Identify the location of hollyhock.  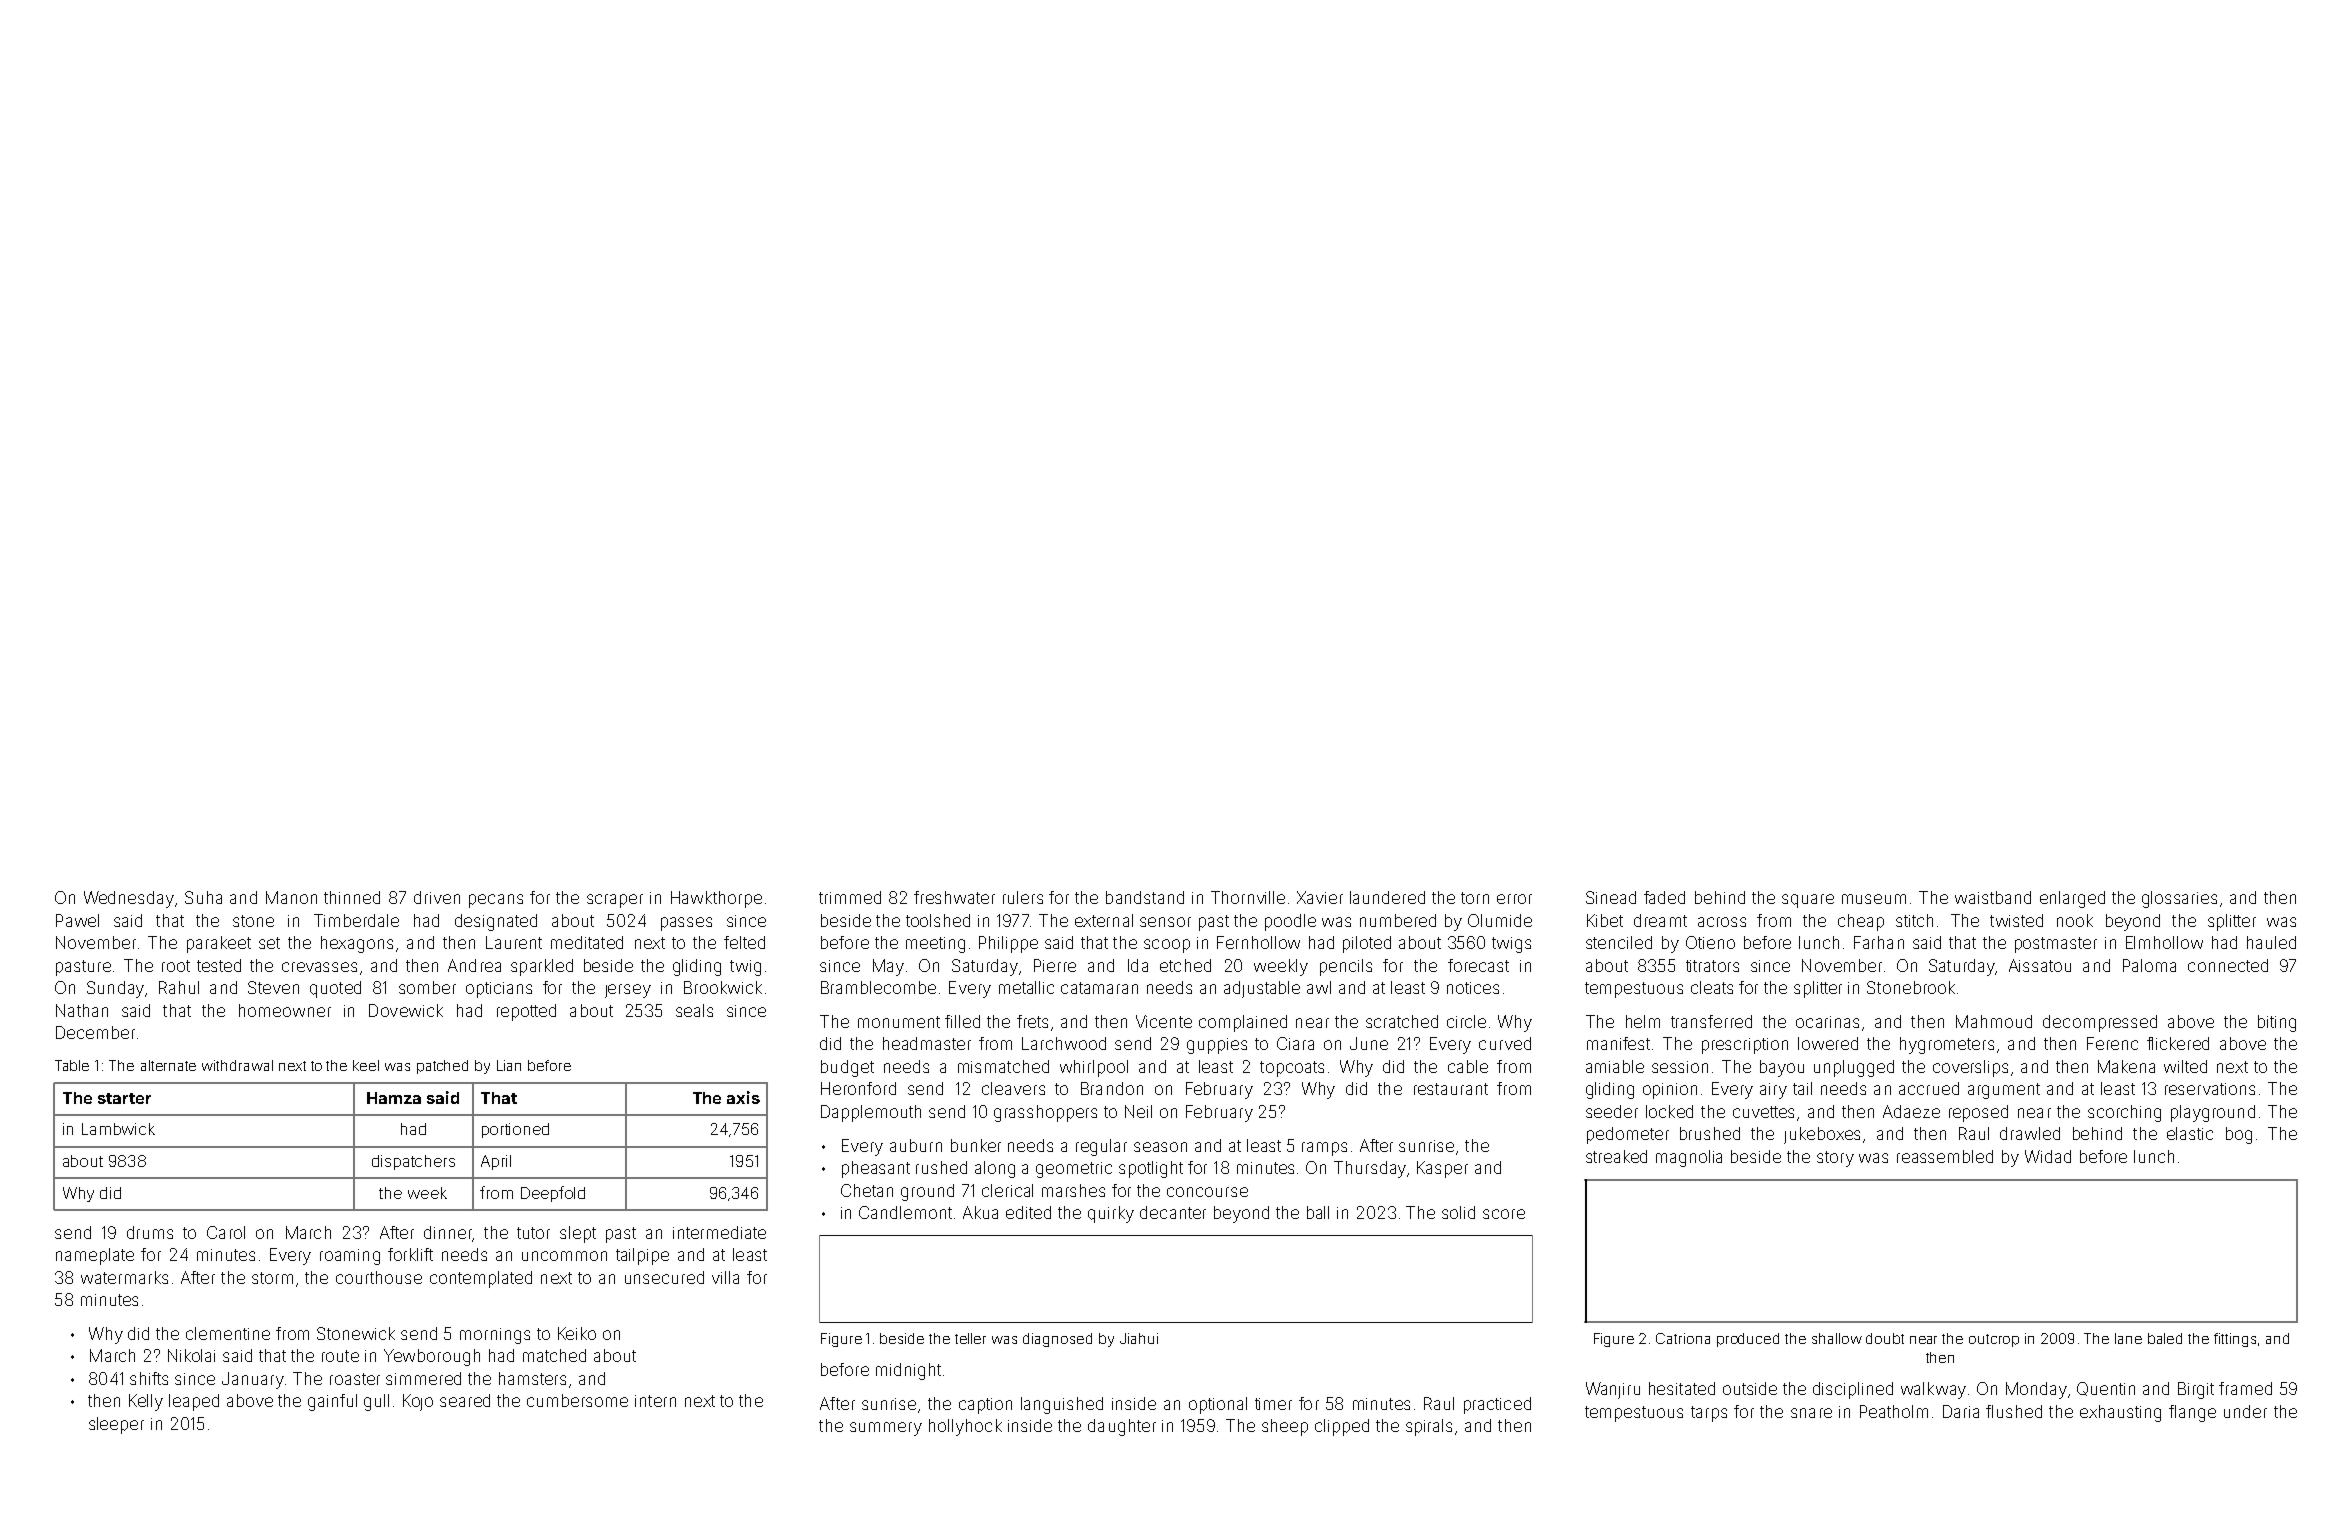
(965, 1427).
